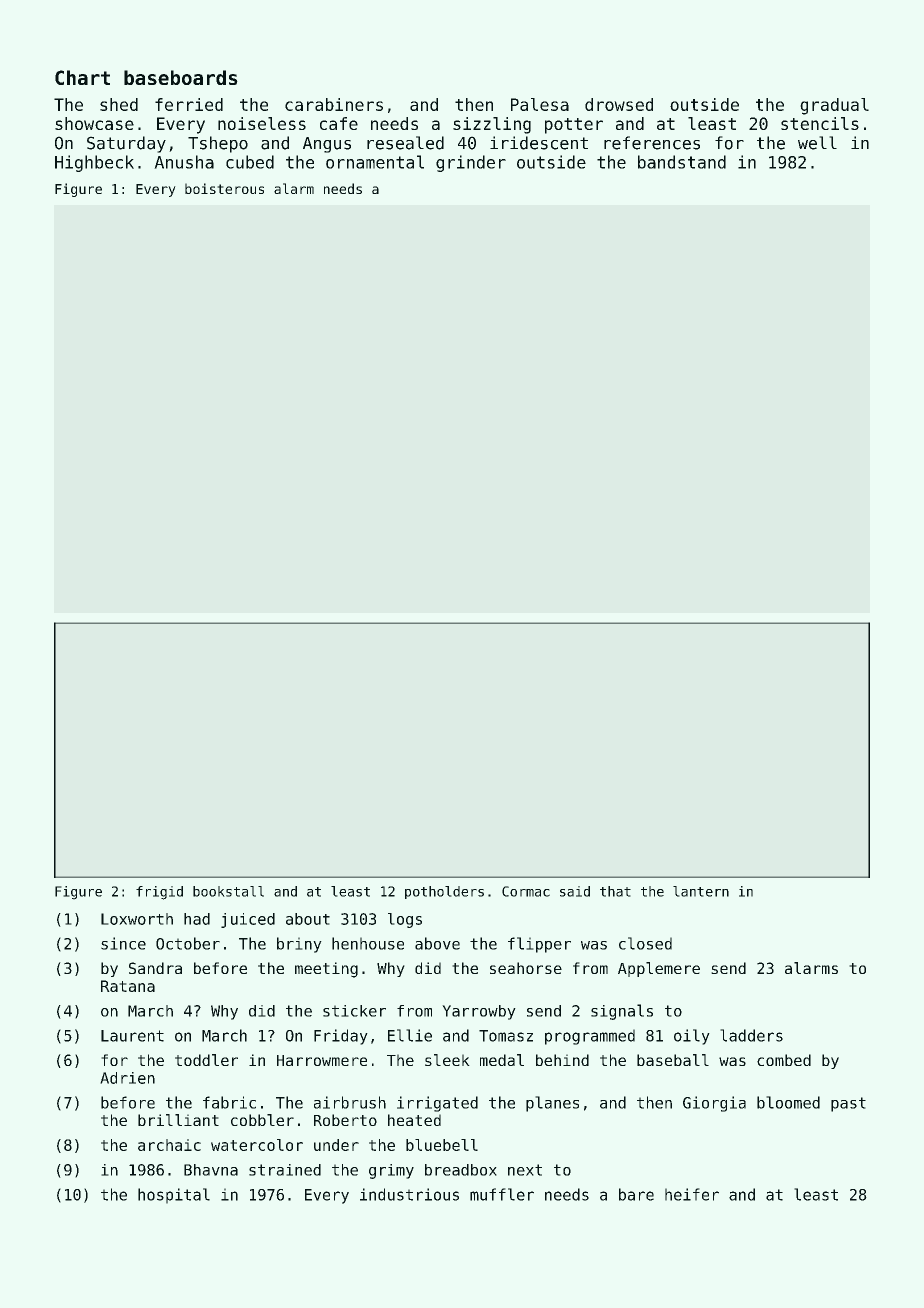 The height and width of the screenshot is (1308, 924). What do you see at coordinates (155, 968) in the screenshot?
I see `Sandra` at bounding box center [155, 968].
